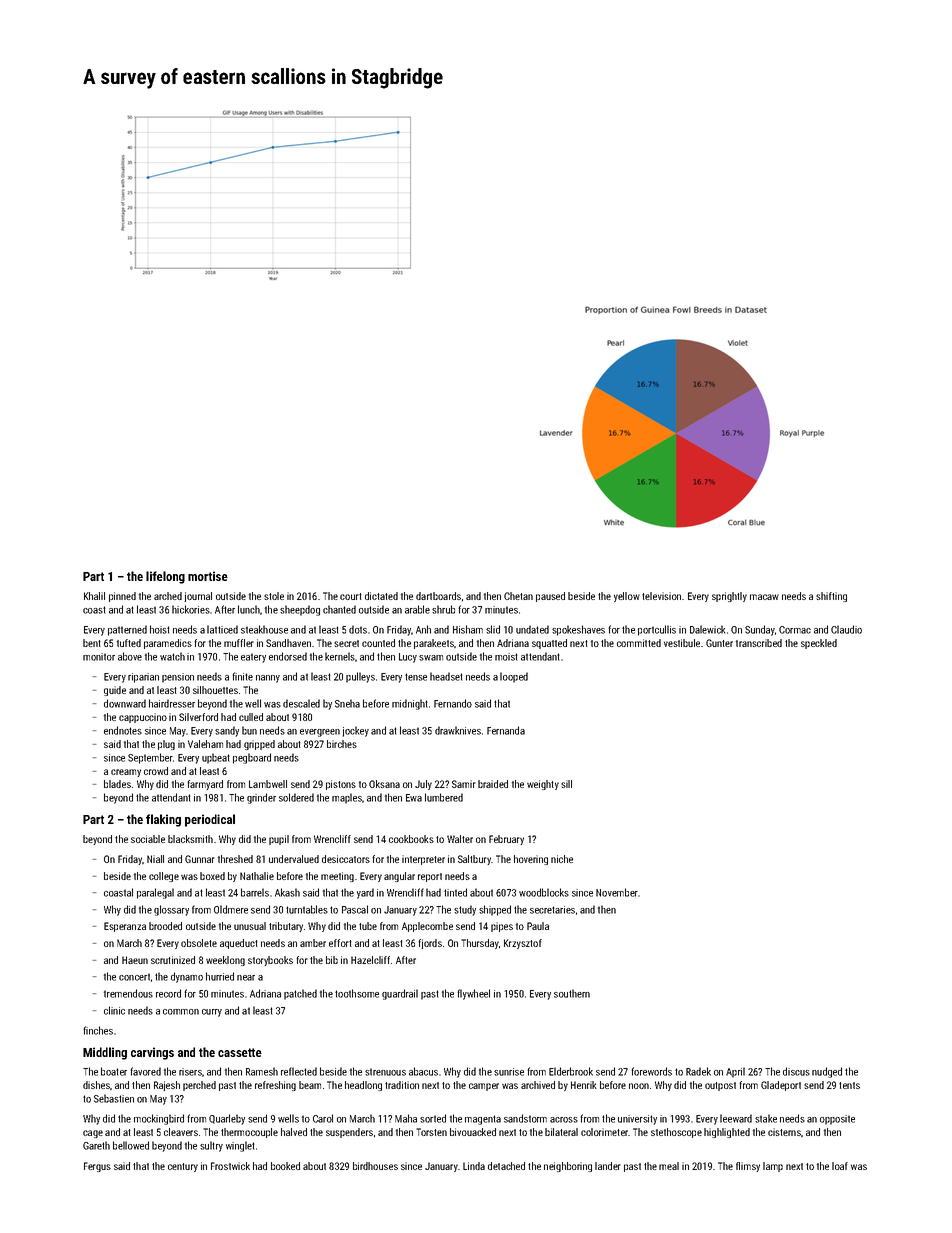  I want to click on Paula, so click(538, 926).
